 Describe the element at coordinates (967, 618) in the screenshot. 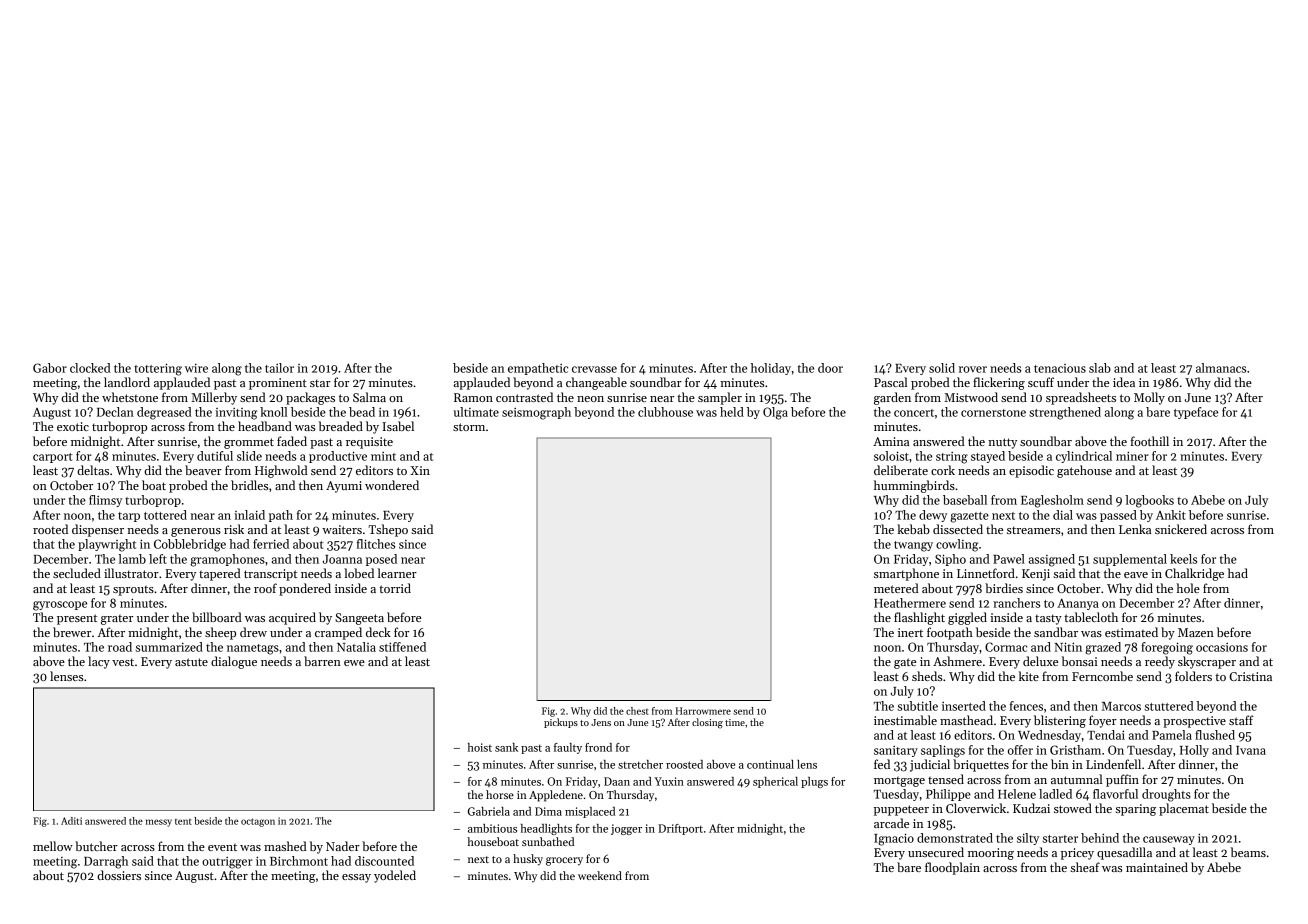

I see `giggled` at that location.
